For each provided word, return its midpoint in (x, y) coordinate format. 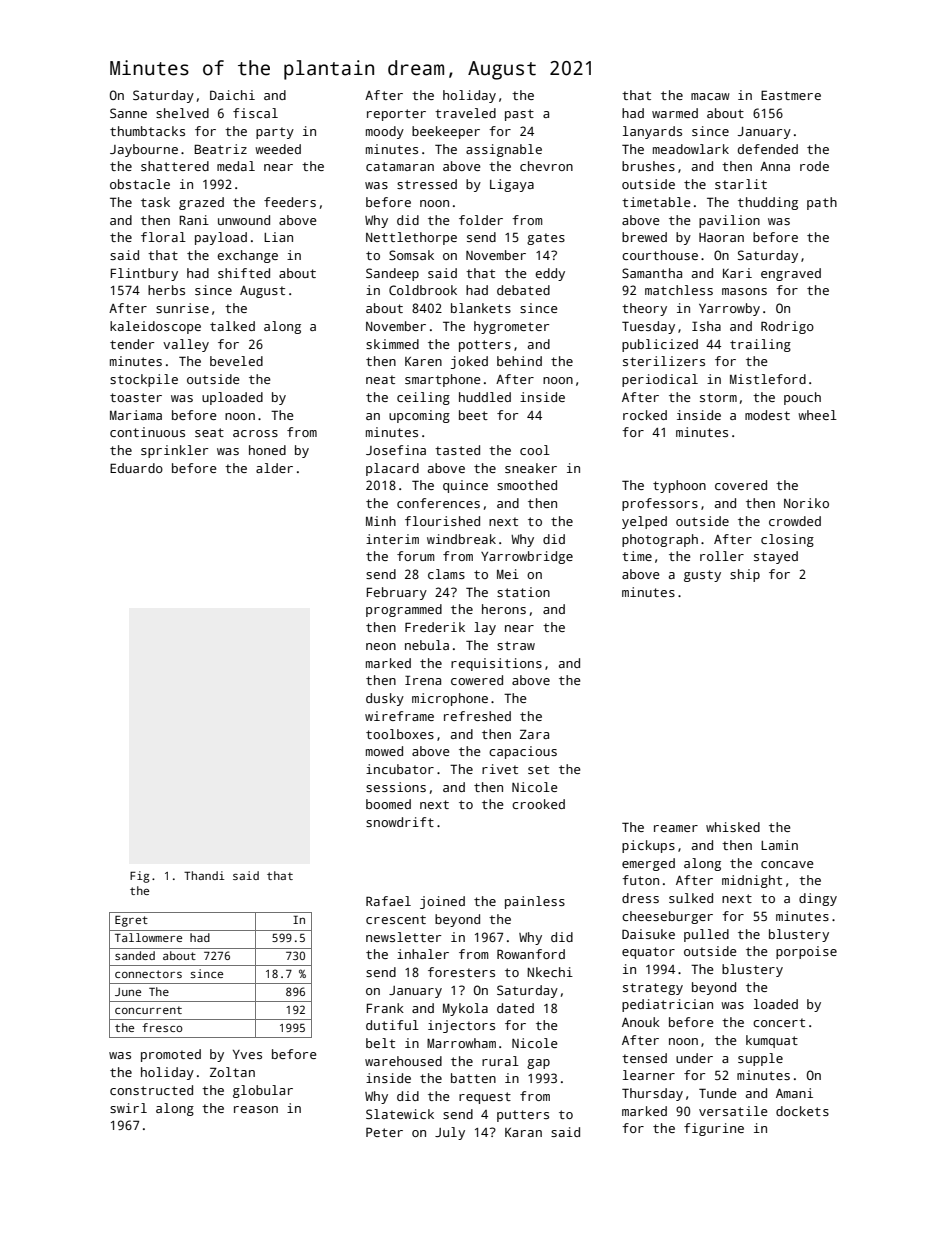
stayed (776, 557)
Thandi (204, 875)
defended (768, 149)
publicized (660, 345)
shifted (244, 273)
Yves (247, 1054)
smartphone (443, 380)
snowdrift (400, 822)
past (519, 115)
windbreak (461, 539)
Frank (385, 1008)
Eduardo (136, 468)
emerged (648, 864)
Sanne (128, 113)
